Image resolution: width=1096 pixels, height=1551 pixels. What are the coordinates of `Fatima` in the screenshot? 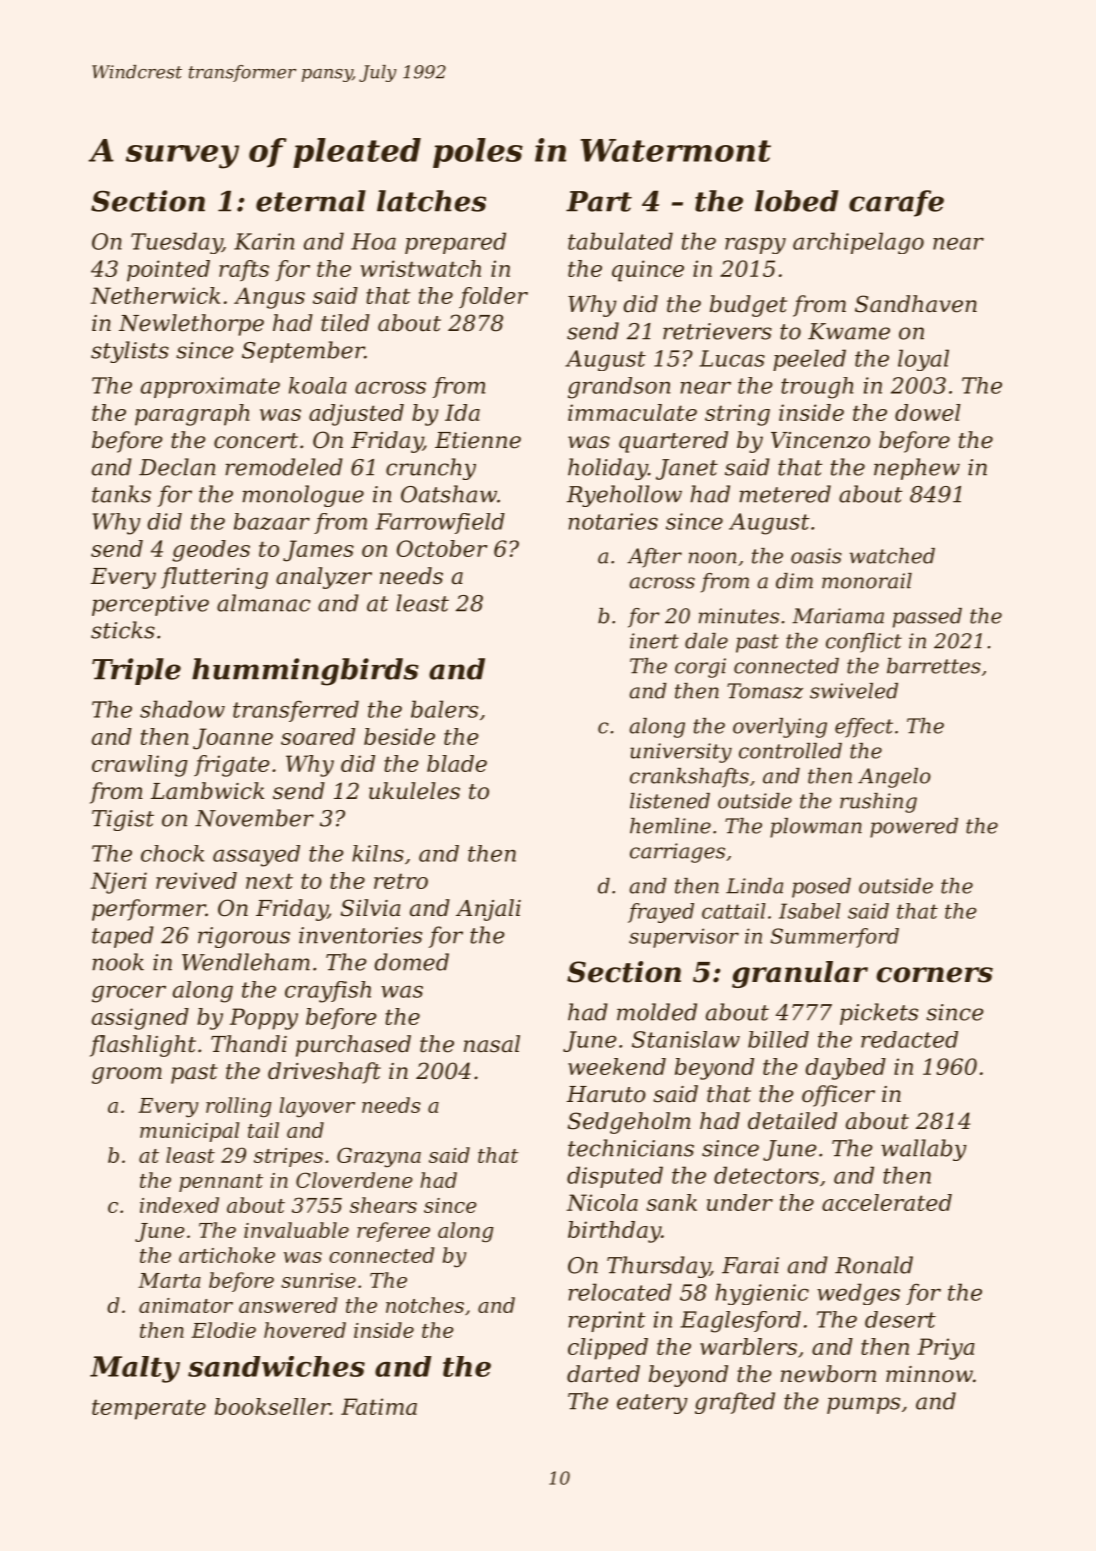 It's located at (379, 1406).
